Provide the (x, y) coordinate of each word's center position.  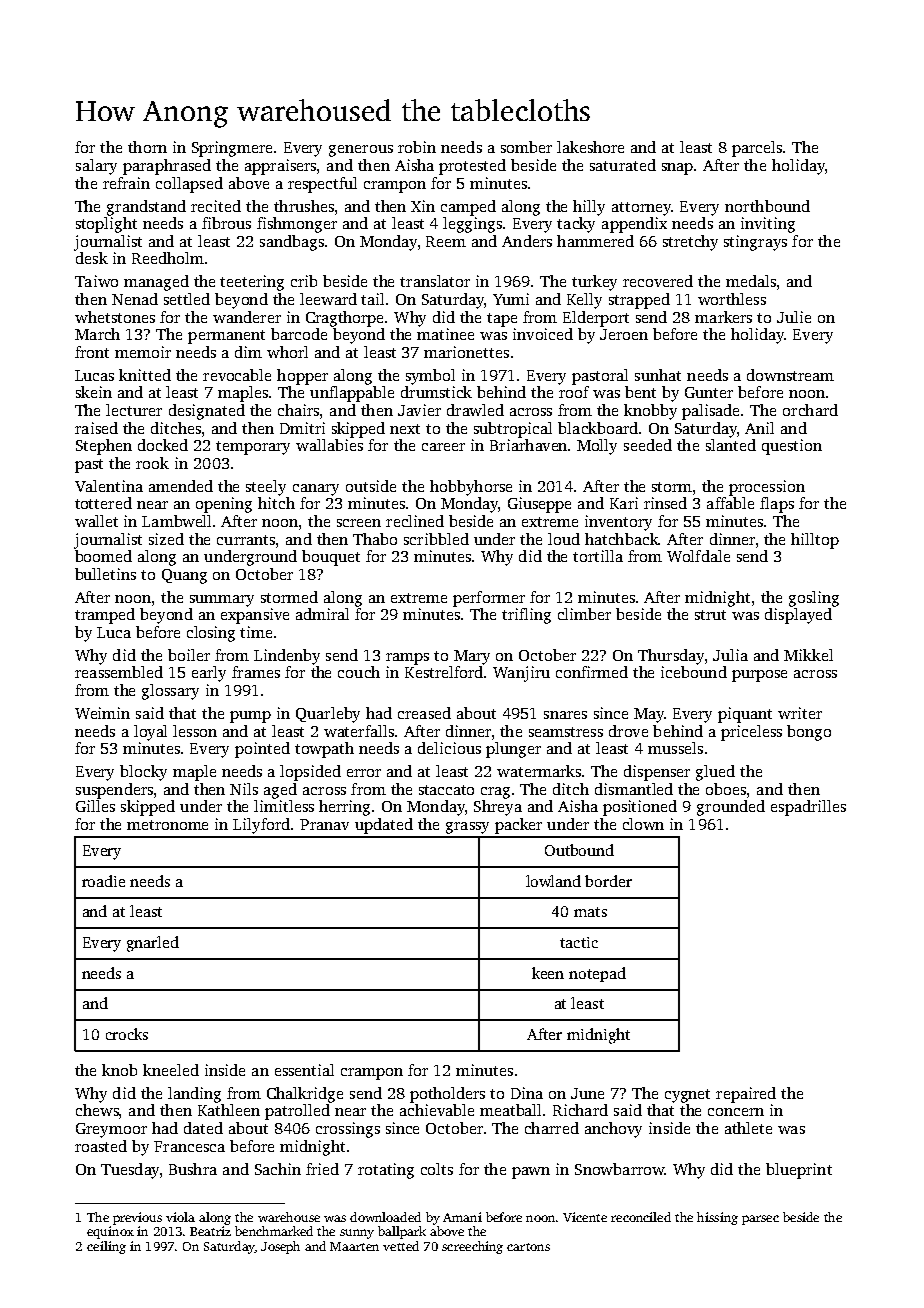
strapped (639, 301)
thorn (147, 147)
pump (250, 717)
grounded (731, 808)
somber (526, 147)
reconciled (641, 1217)
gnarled (153, 944)
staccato (446, 790)
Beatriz (210, 1231)
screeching (472, 1247)
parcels (757, 149)
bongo (809, 733)
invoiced (543, 334)
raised (96, 428)
